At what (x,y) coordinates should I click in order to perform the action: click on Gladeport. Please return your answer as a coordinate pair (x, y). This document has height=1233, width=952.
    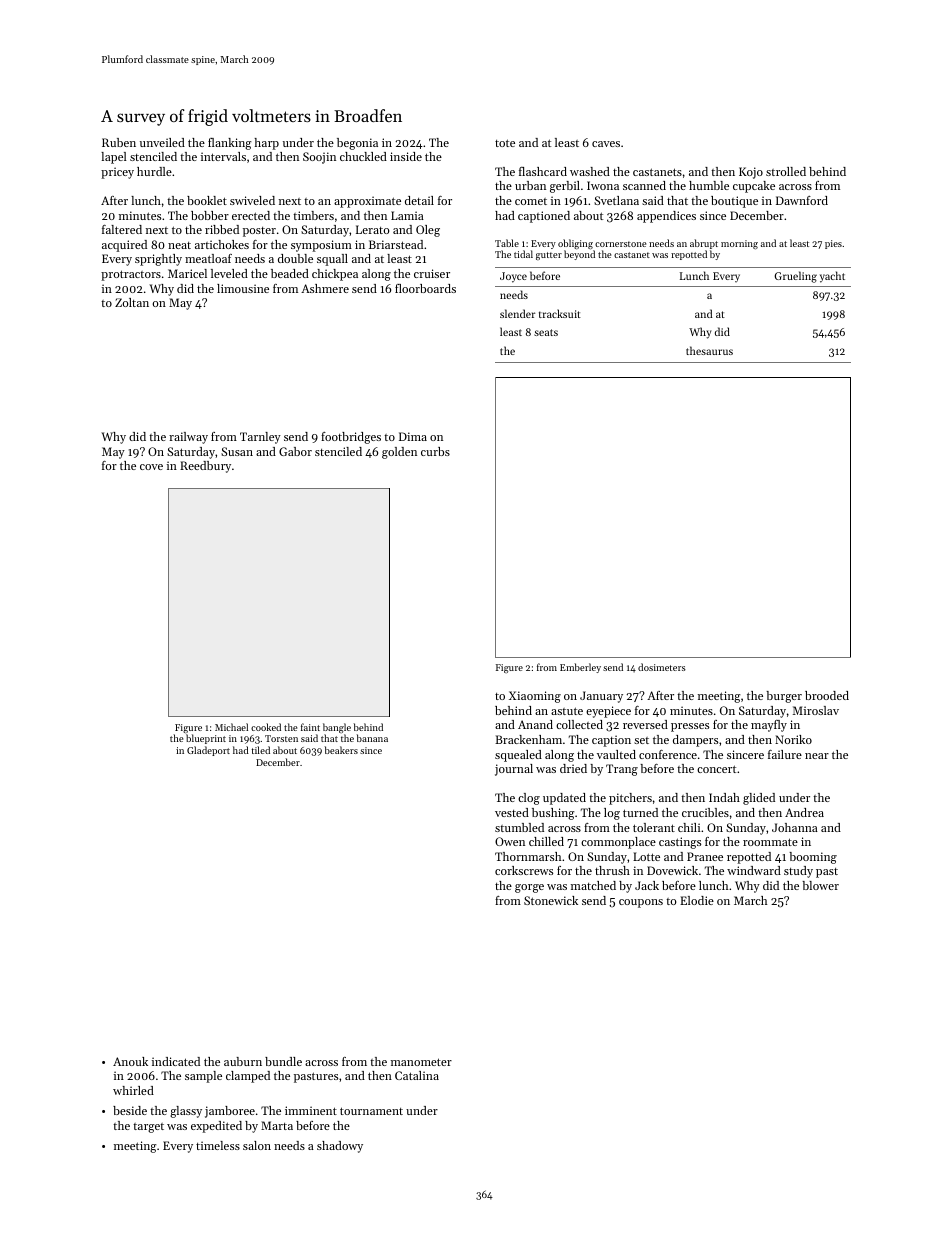
    Looking at the image, I should click on (208, 751).
